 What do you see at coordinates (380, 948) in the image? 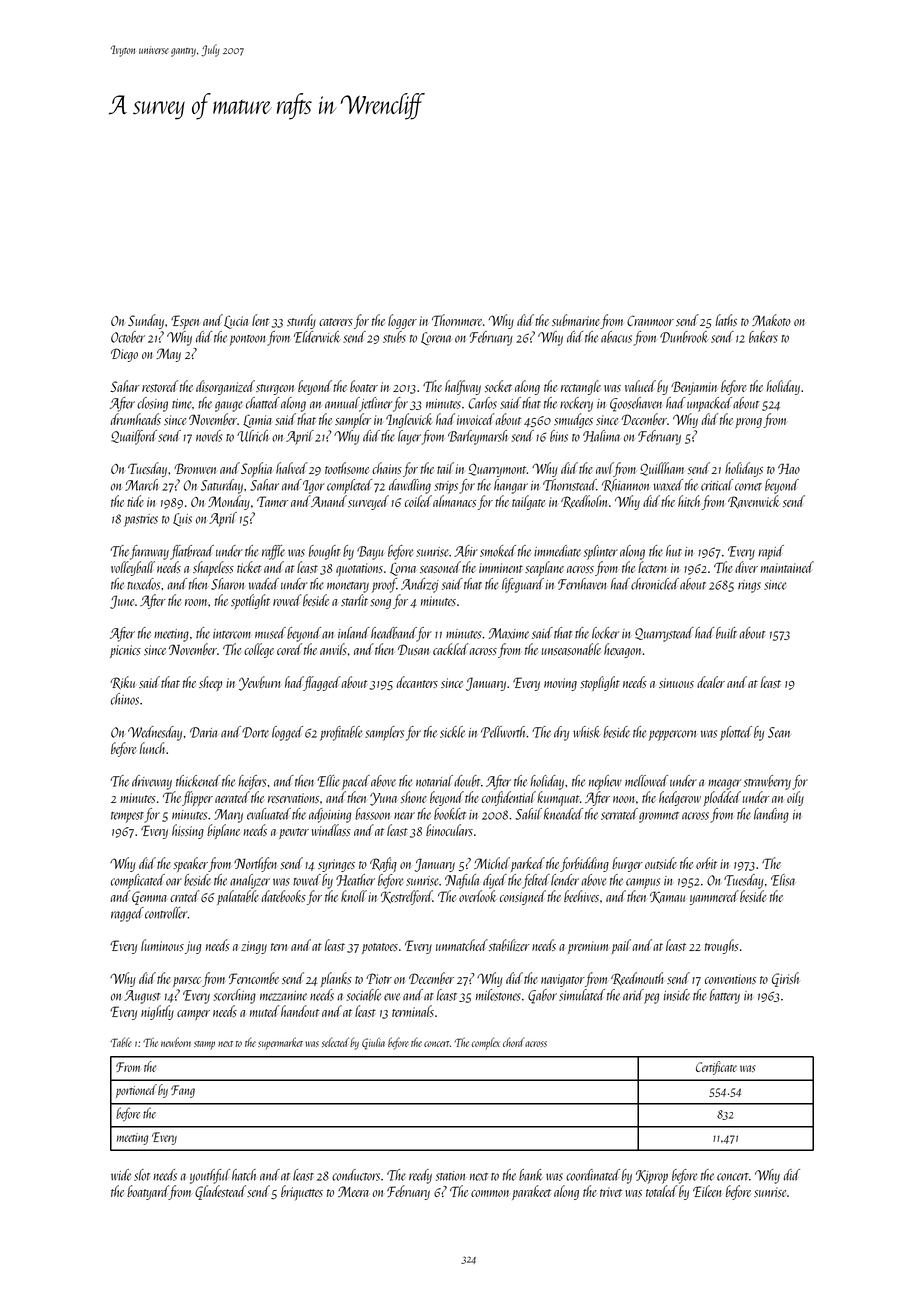
I see `potatoes` at bounding box center [380, 948].
